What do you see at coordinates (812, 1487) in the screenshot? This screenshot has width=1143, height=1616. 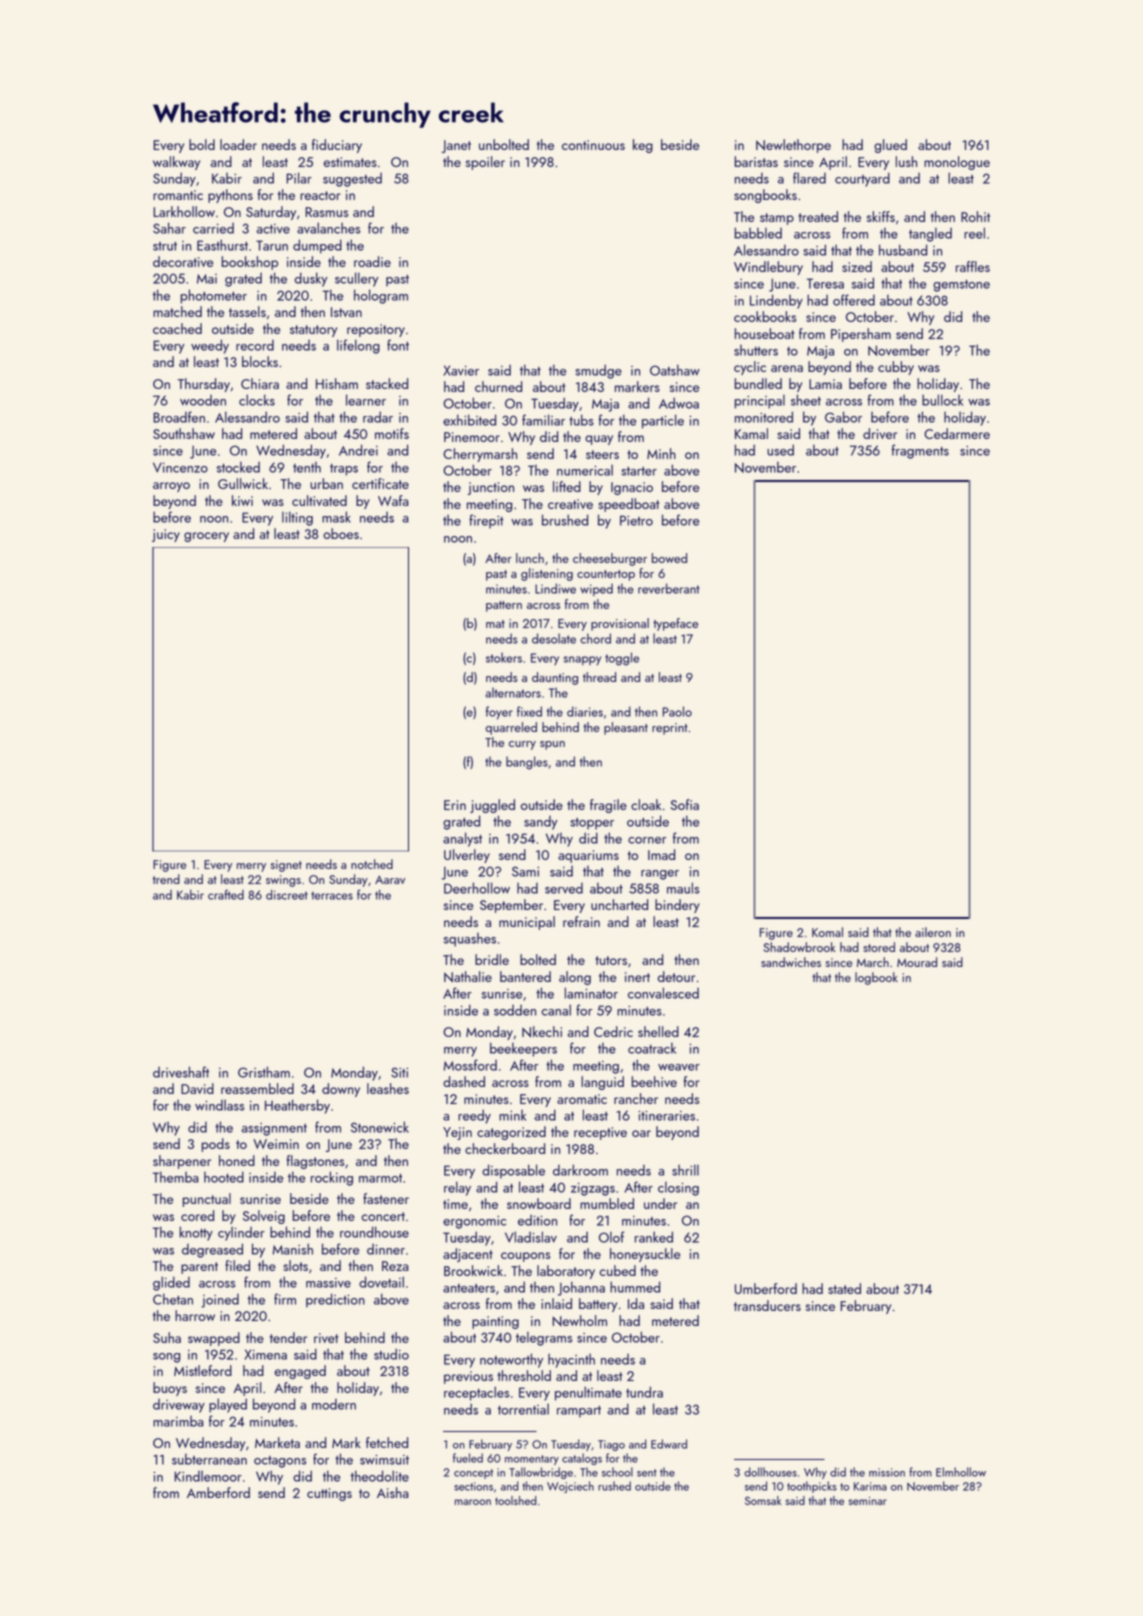 I see `toothpicks` at bounding box center [812, 1487].
